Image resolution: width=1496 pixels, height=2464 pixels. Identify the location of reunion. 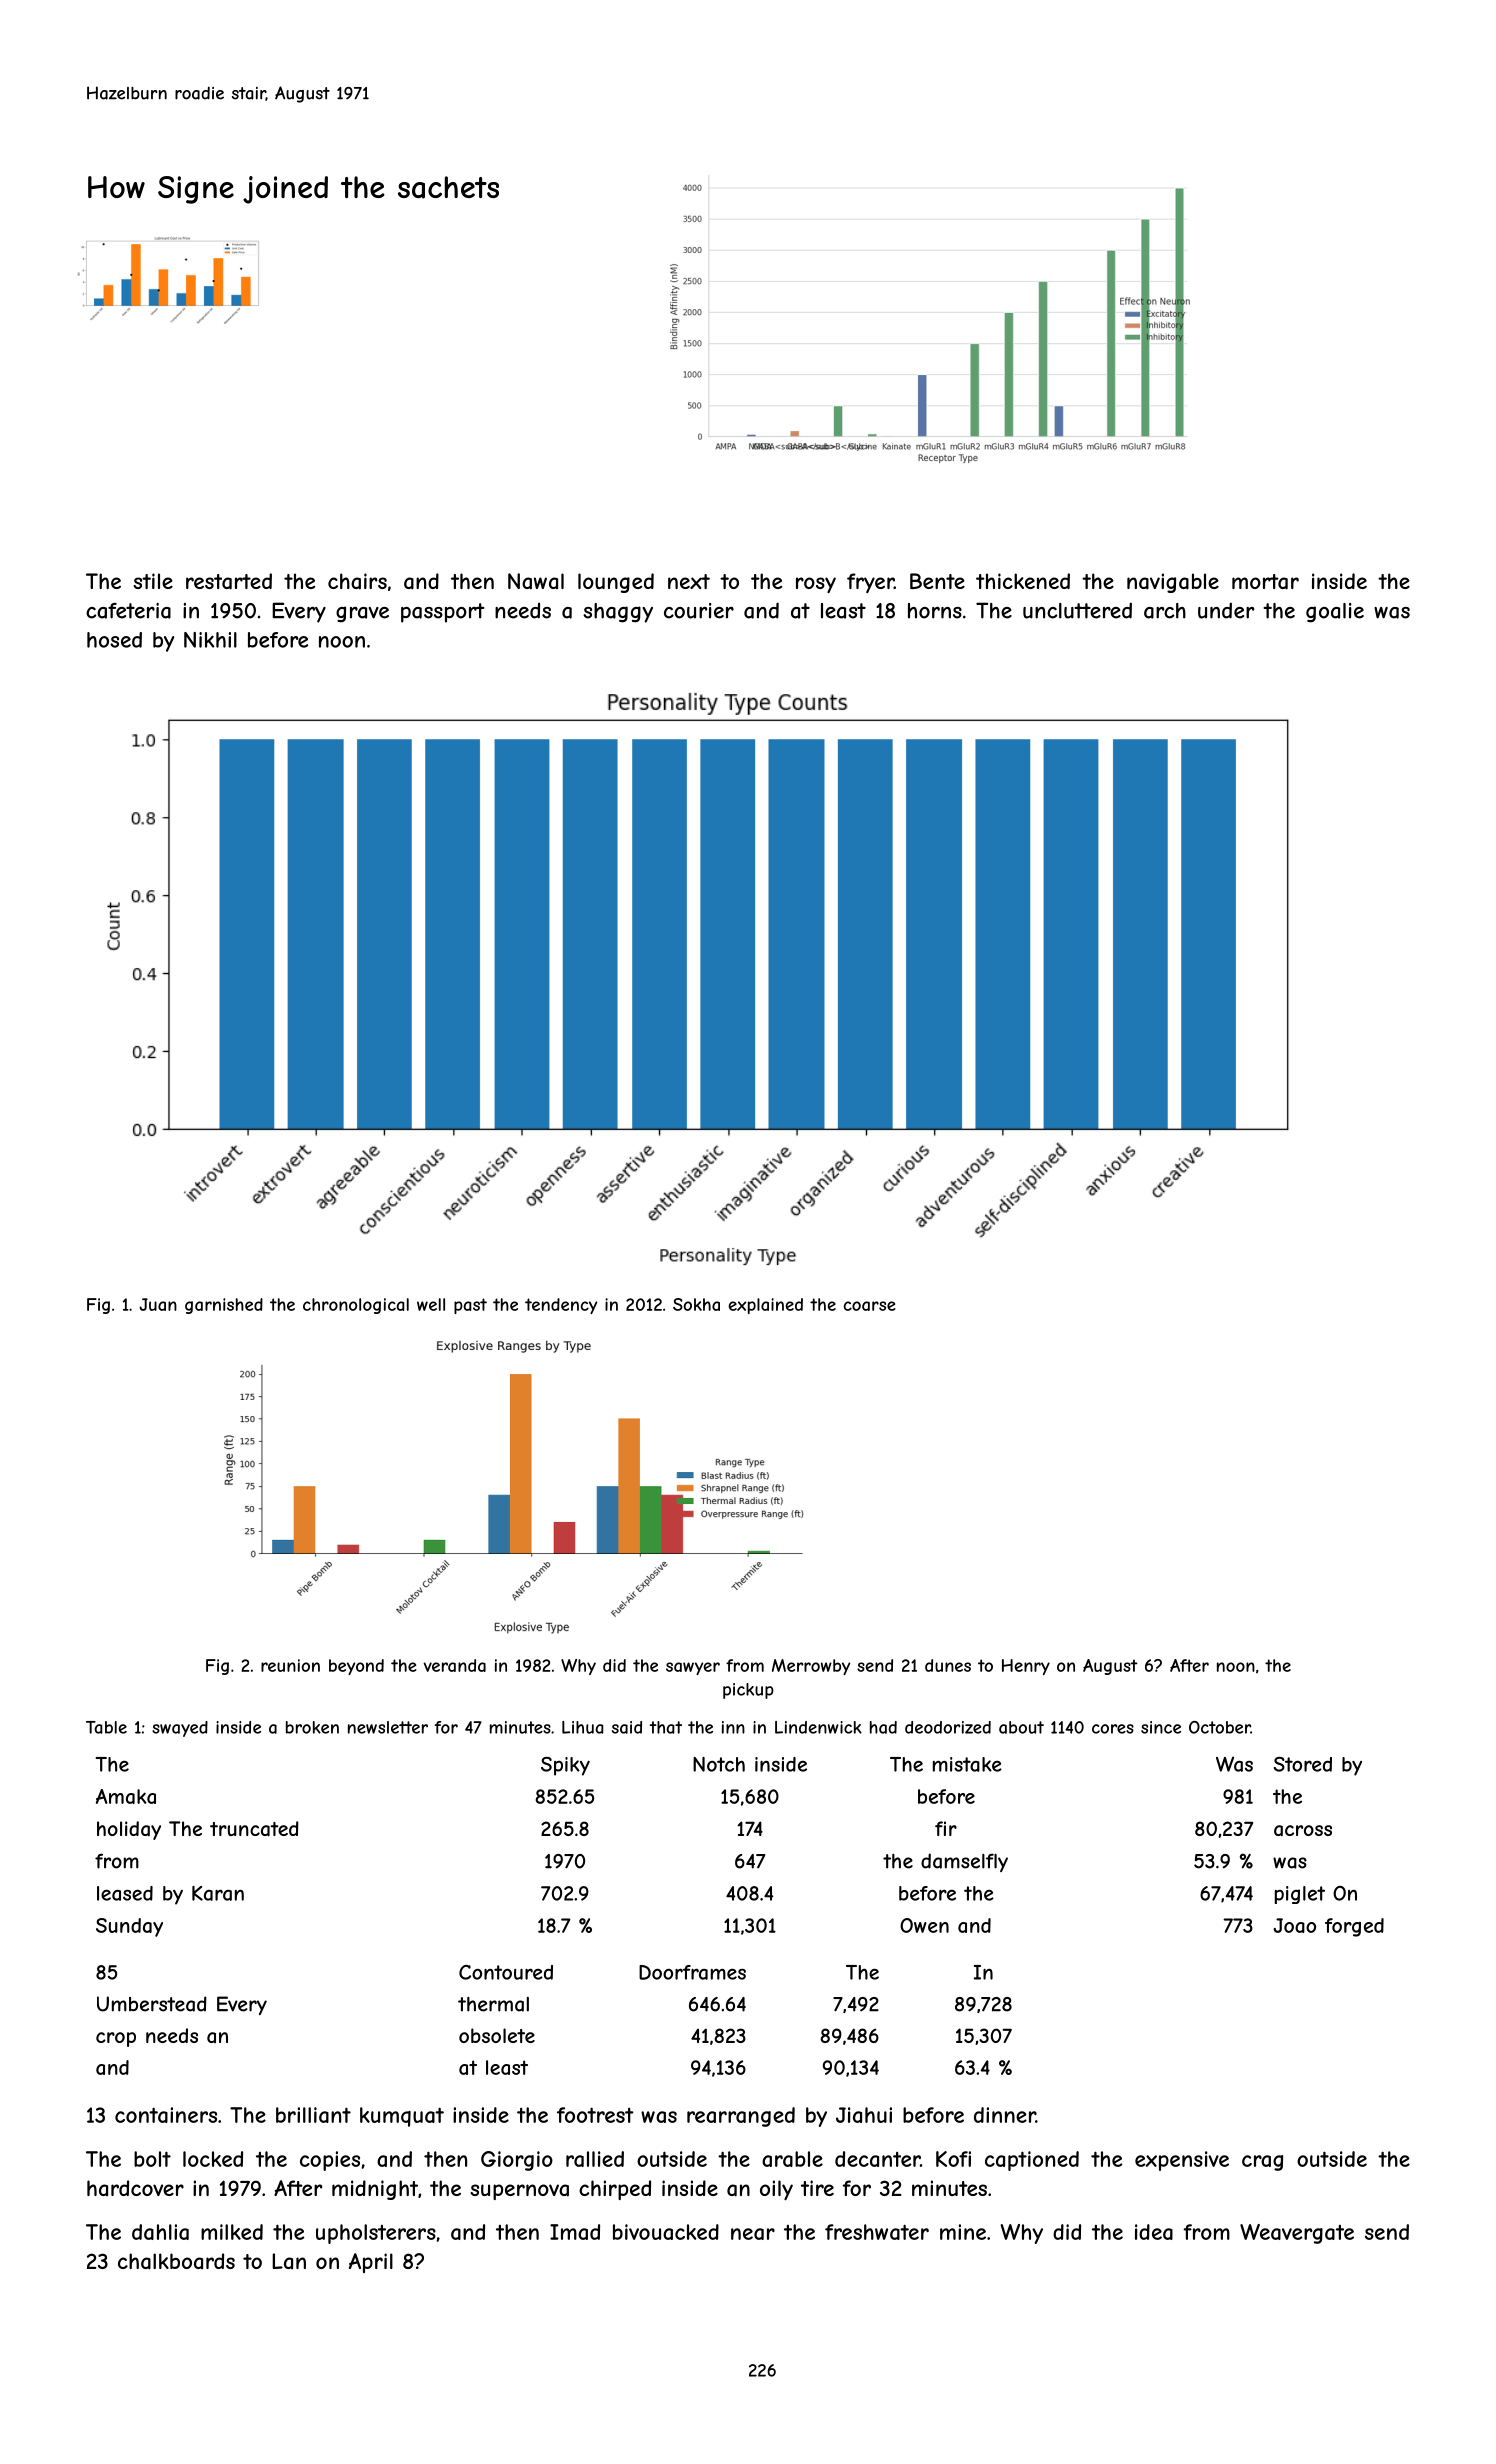
(290, 1665).
